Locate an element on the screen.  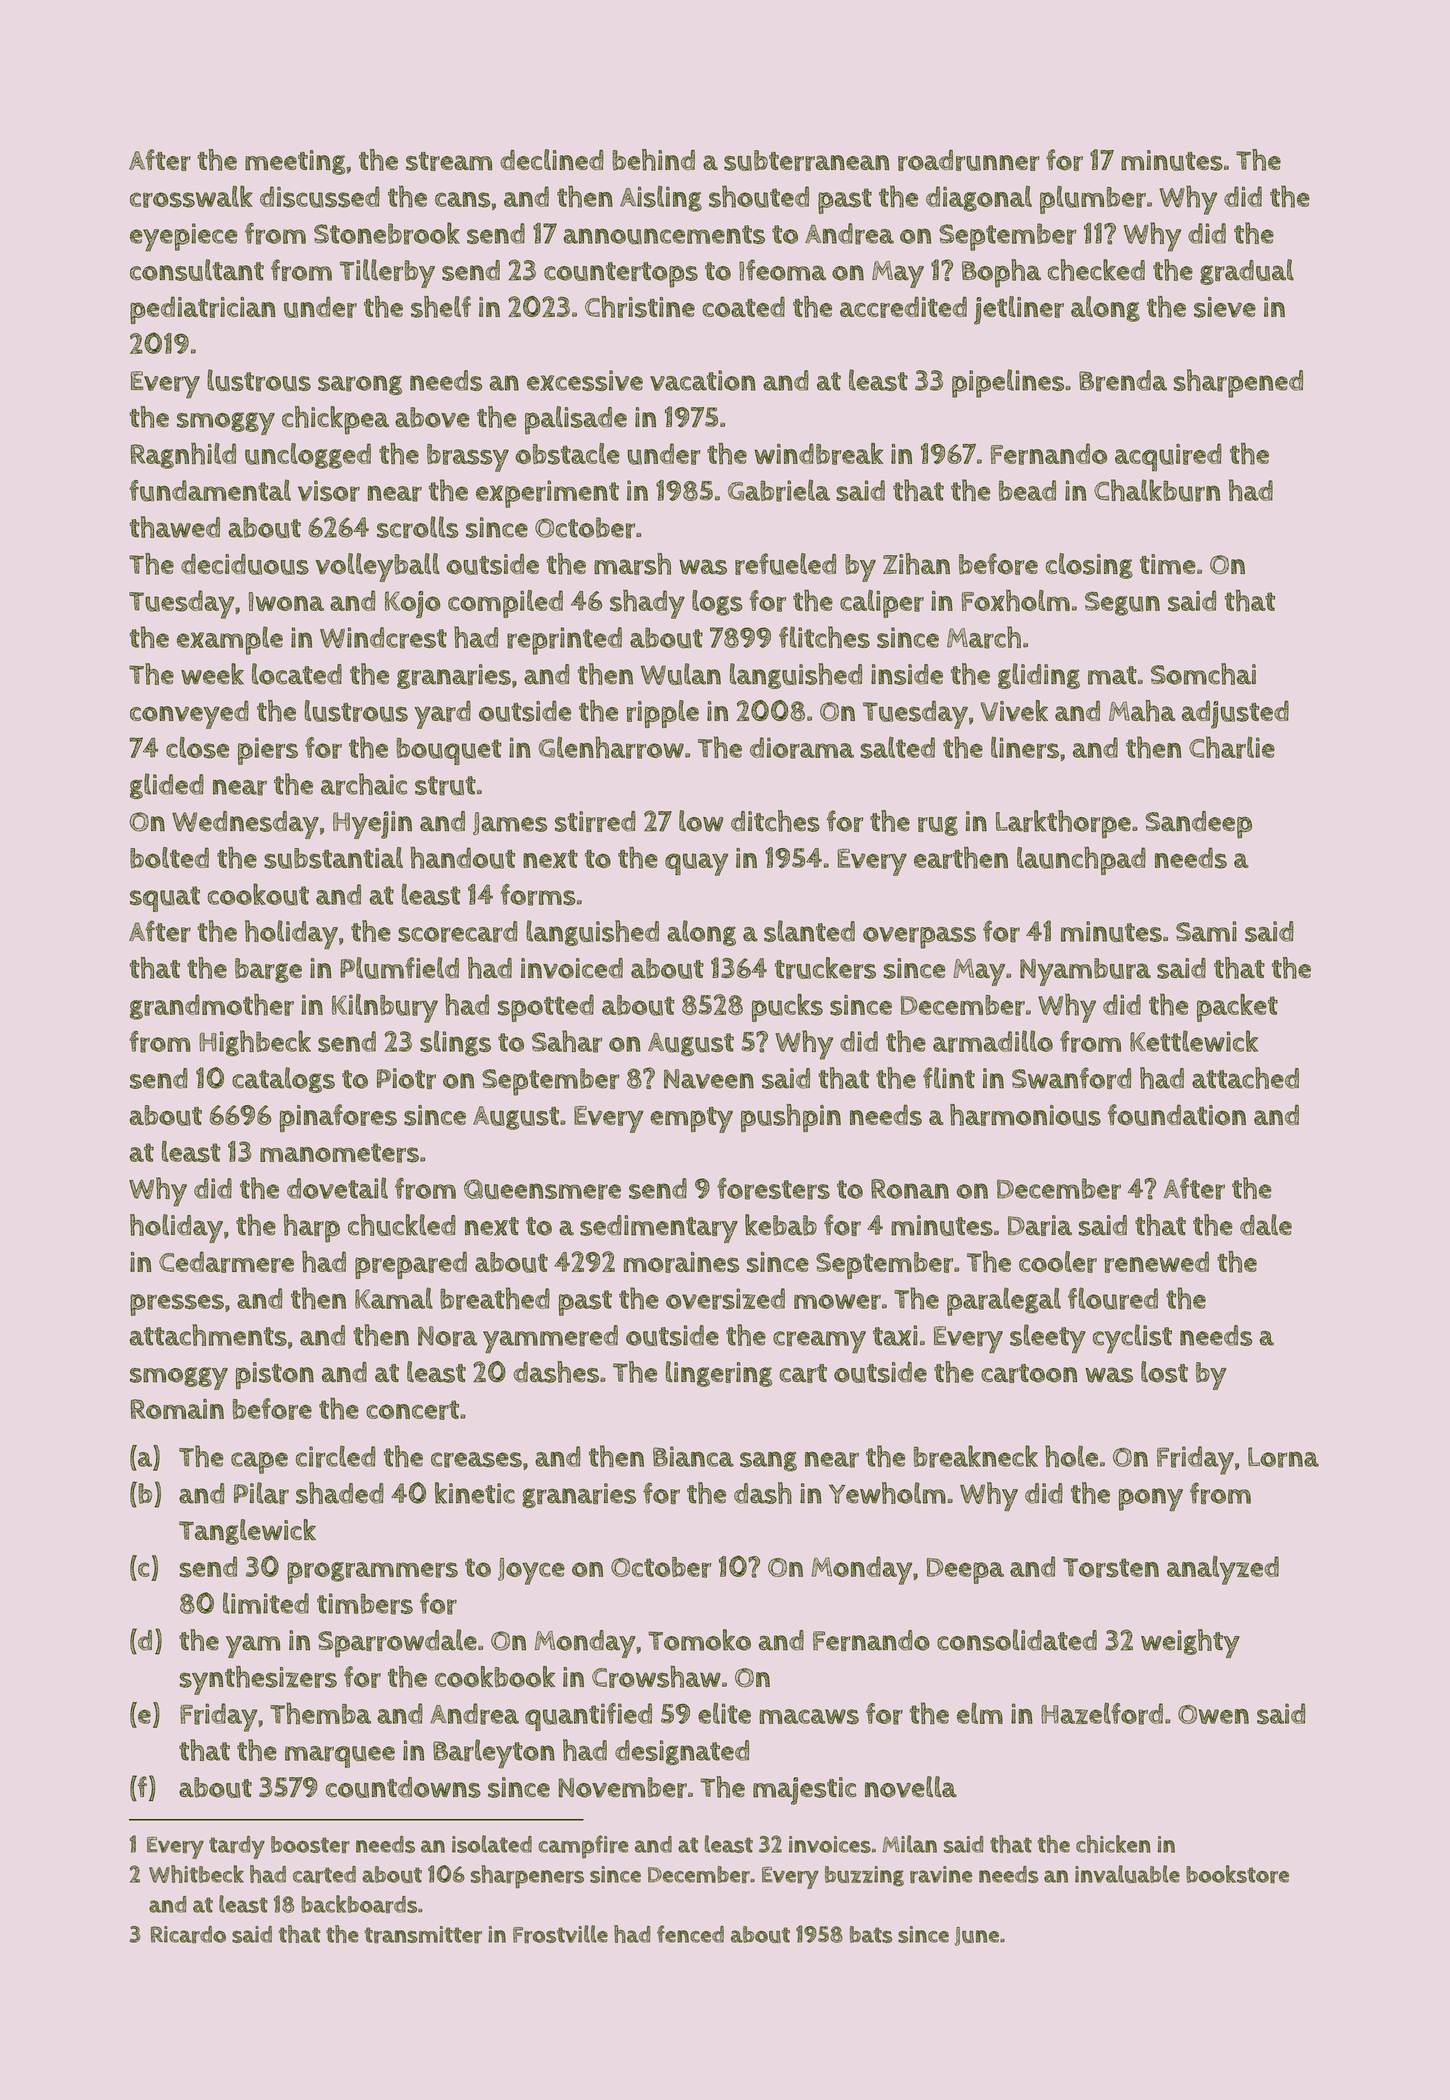
elm is located at coordinates (980, 1713).
